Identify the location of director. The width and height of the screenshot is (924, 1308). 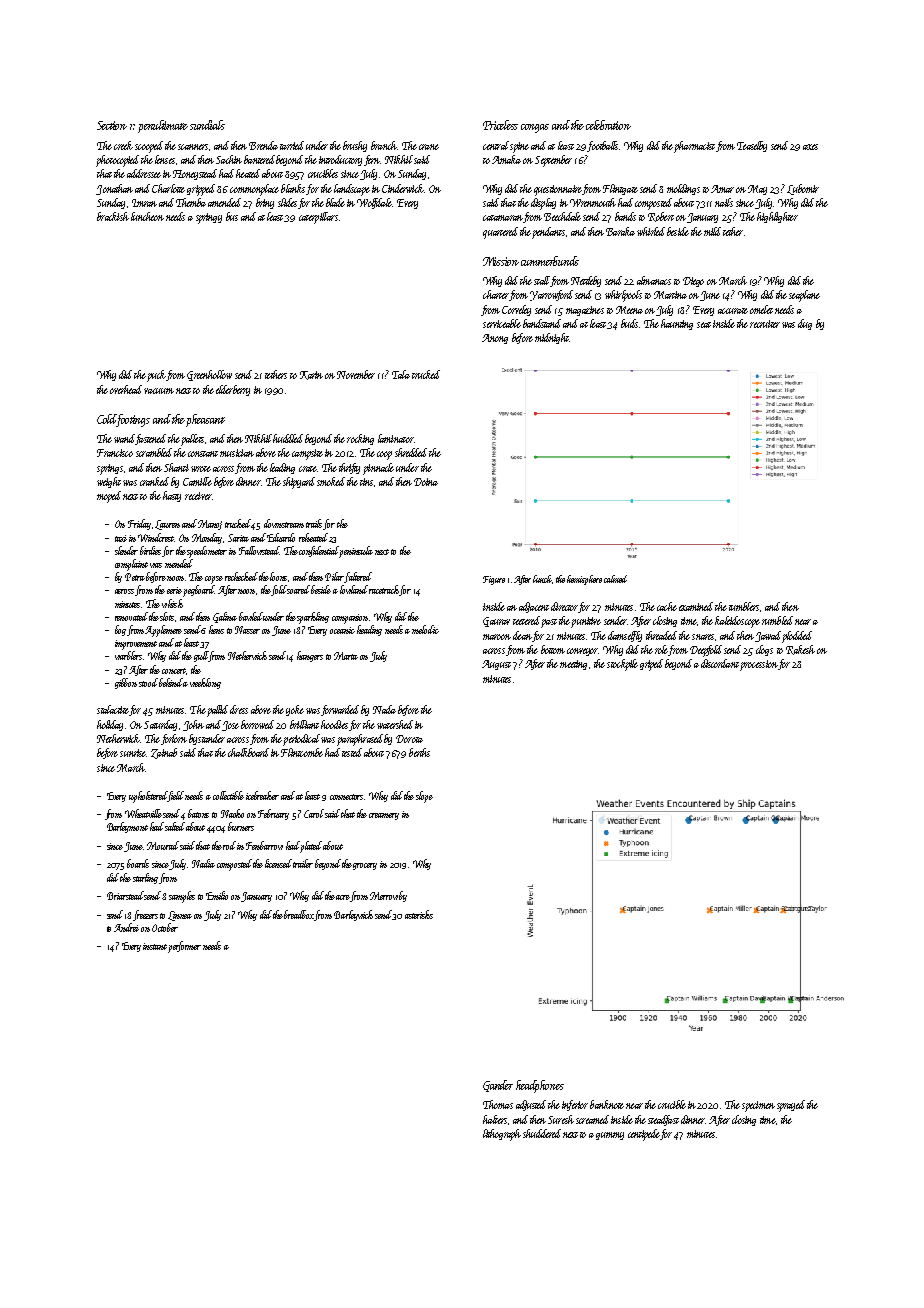
(565, 607).
